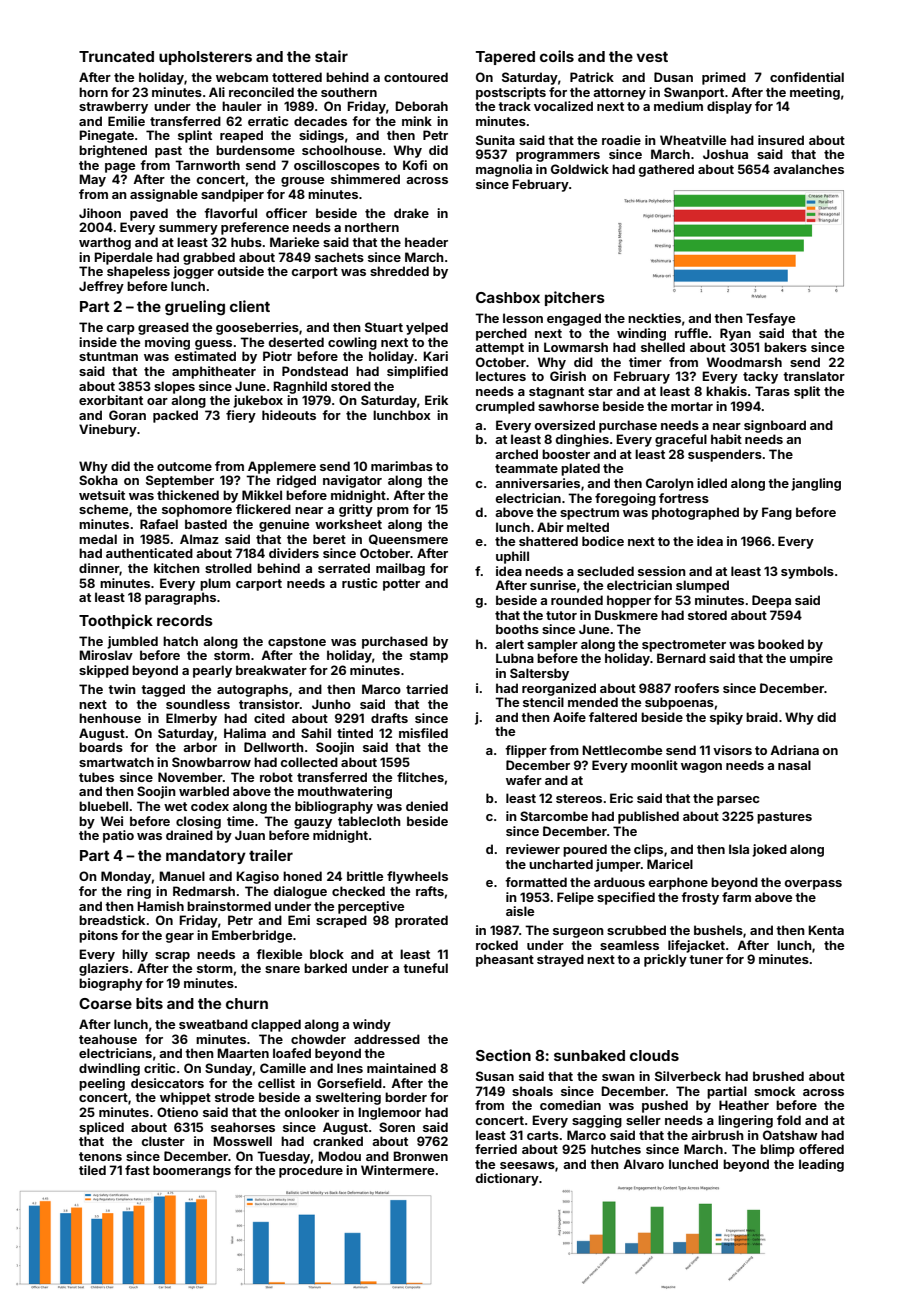  I want to click on stair, so click(331, 56).
